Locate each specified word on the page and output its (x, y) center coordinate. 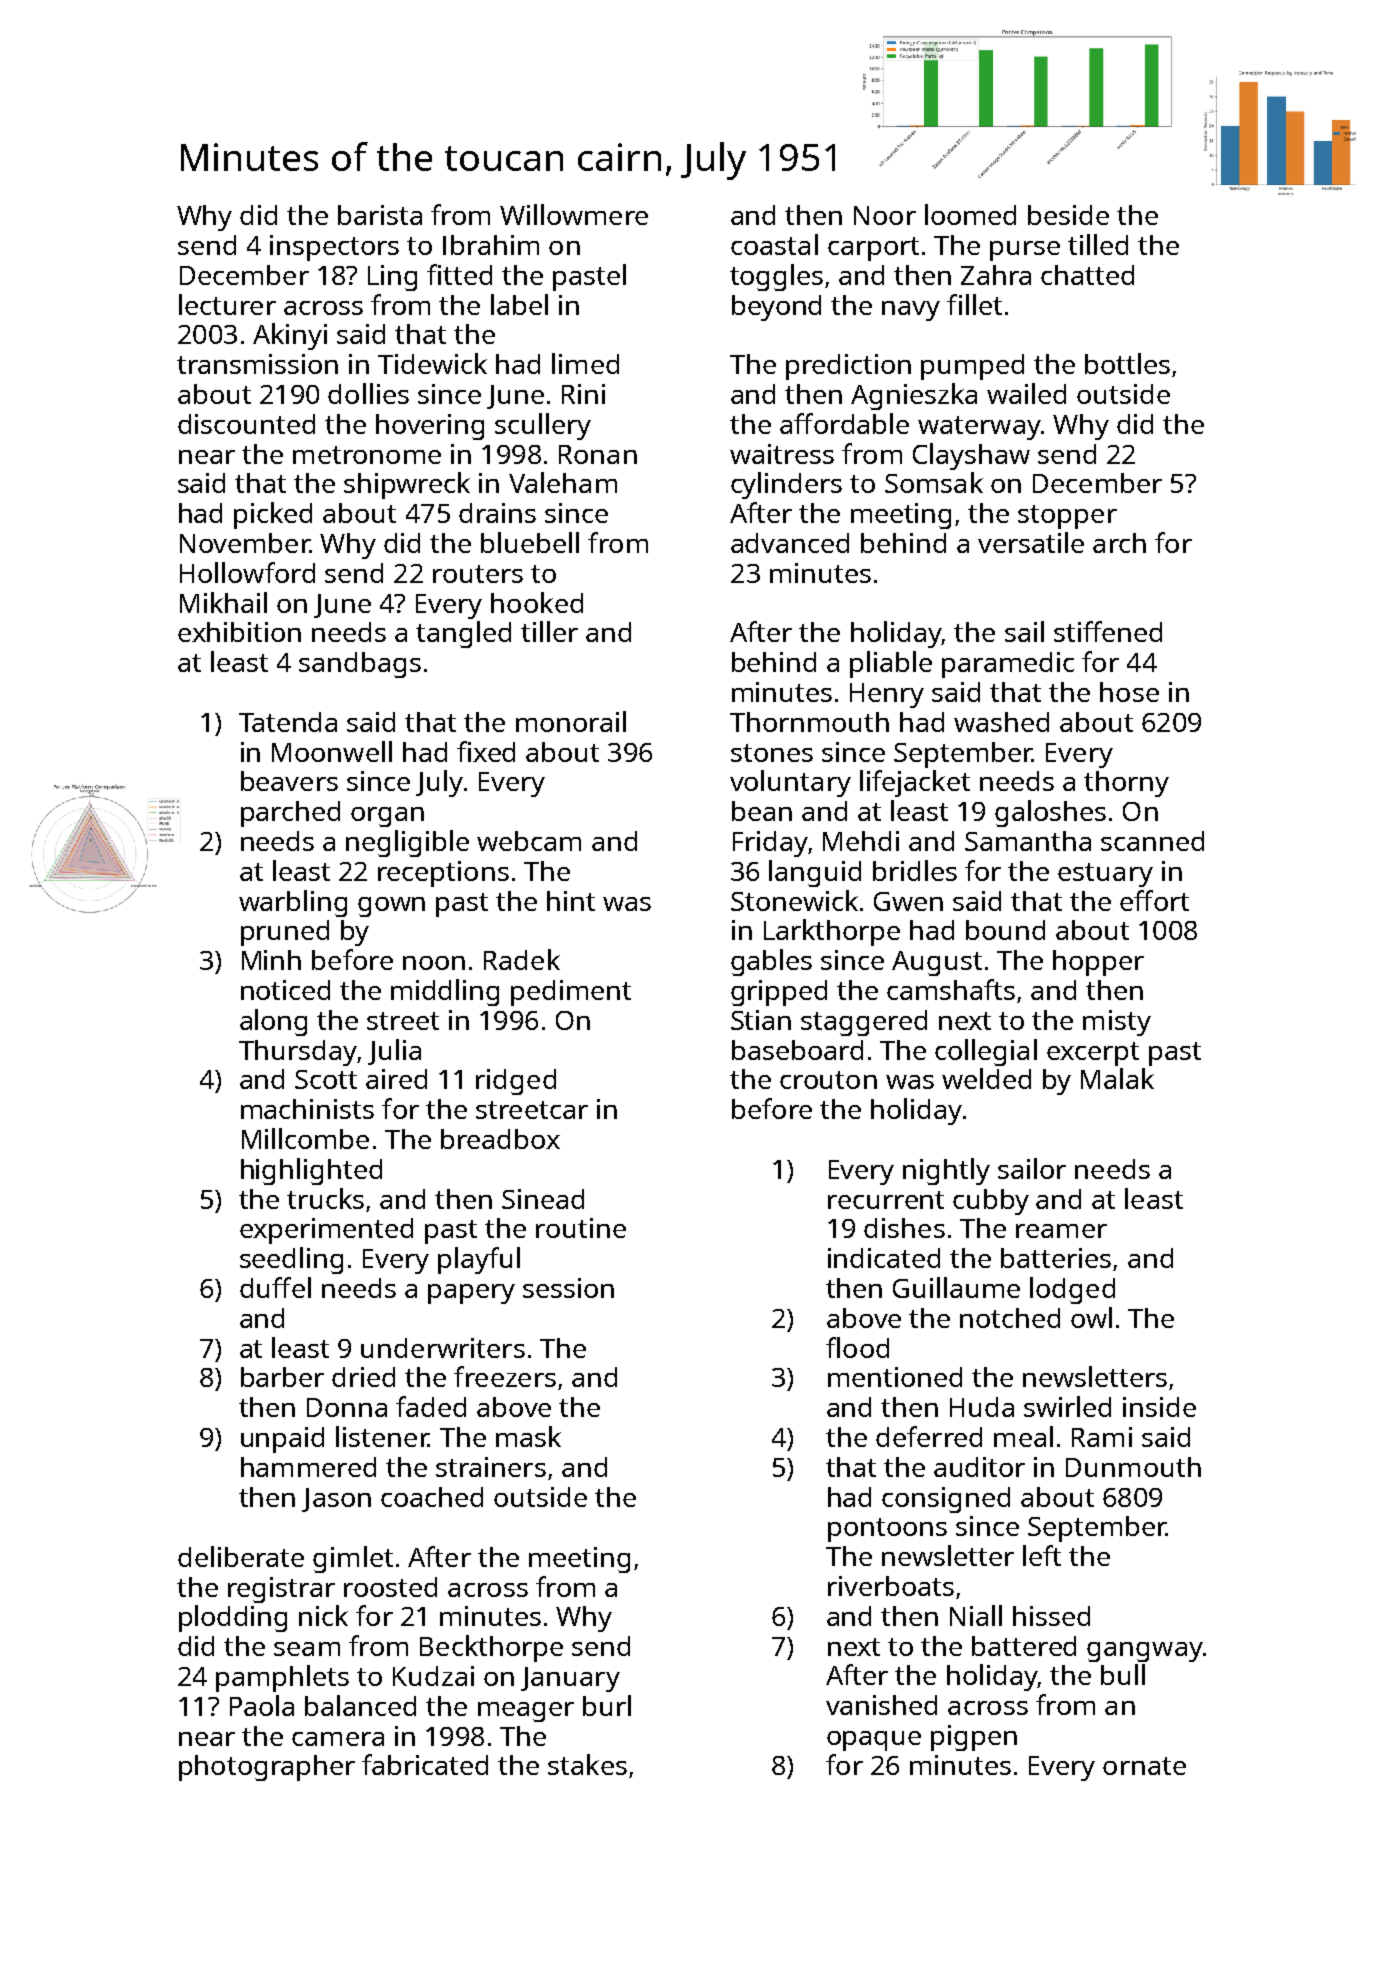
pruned (285, 933)
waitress (782, 454)
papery (471, 1294)
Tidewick (432, 363)
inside (1159, 1407)
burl (607, 1705)
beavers (289, 781)
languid (815, 873)
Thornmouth (809, 722)
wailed (1026, 393)
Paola (262, 1705)
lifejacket (915, 783)
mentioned (895, 1377)
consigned (946, 1500)
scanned (1152, 841)
